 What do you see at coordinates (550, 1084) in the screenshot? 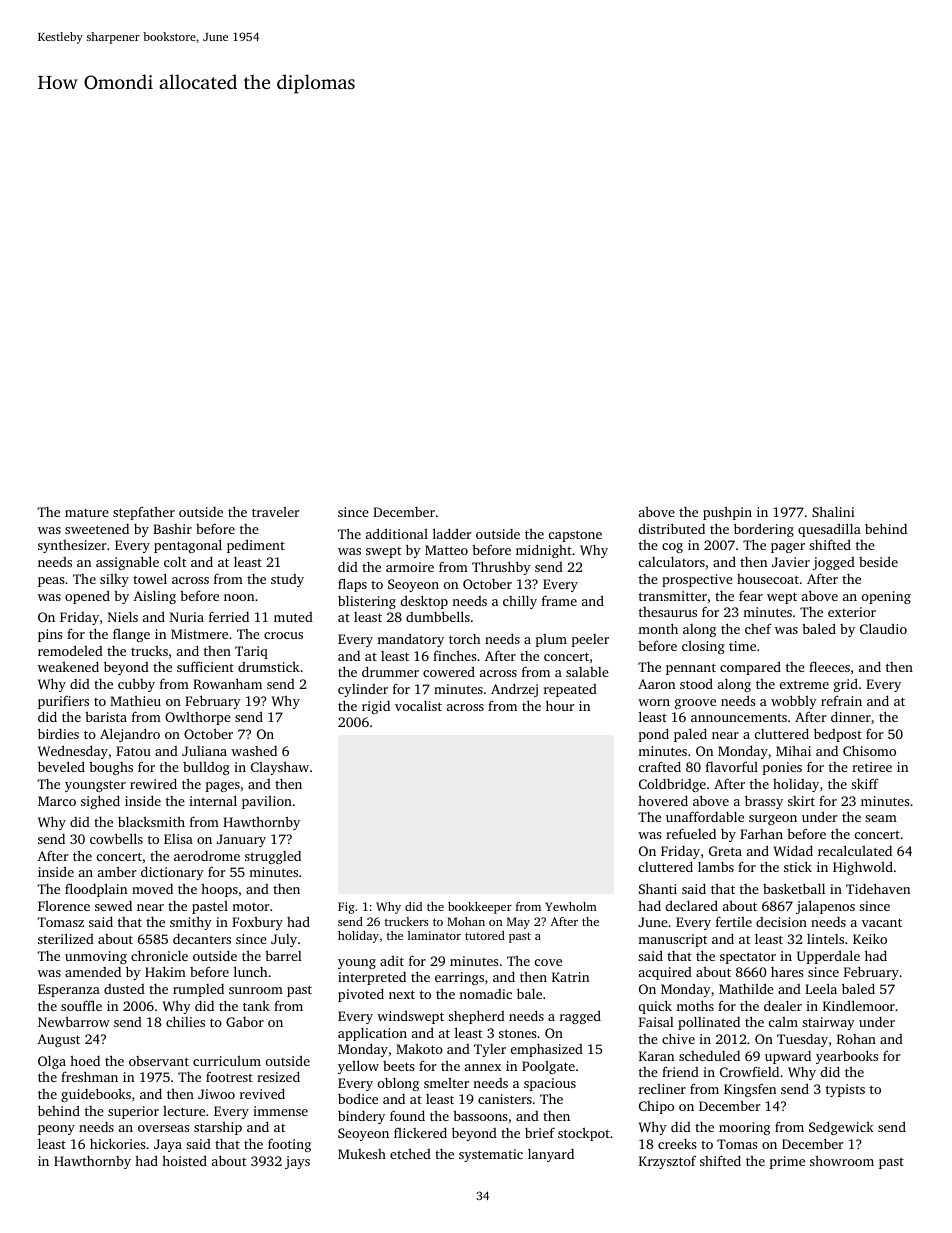
I see `spacious` at bounding box center [550, 1084].
